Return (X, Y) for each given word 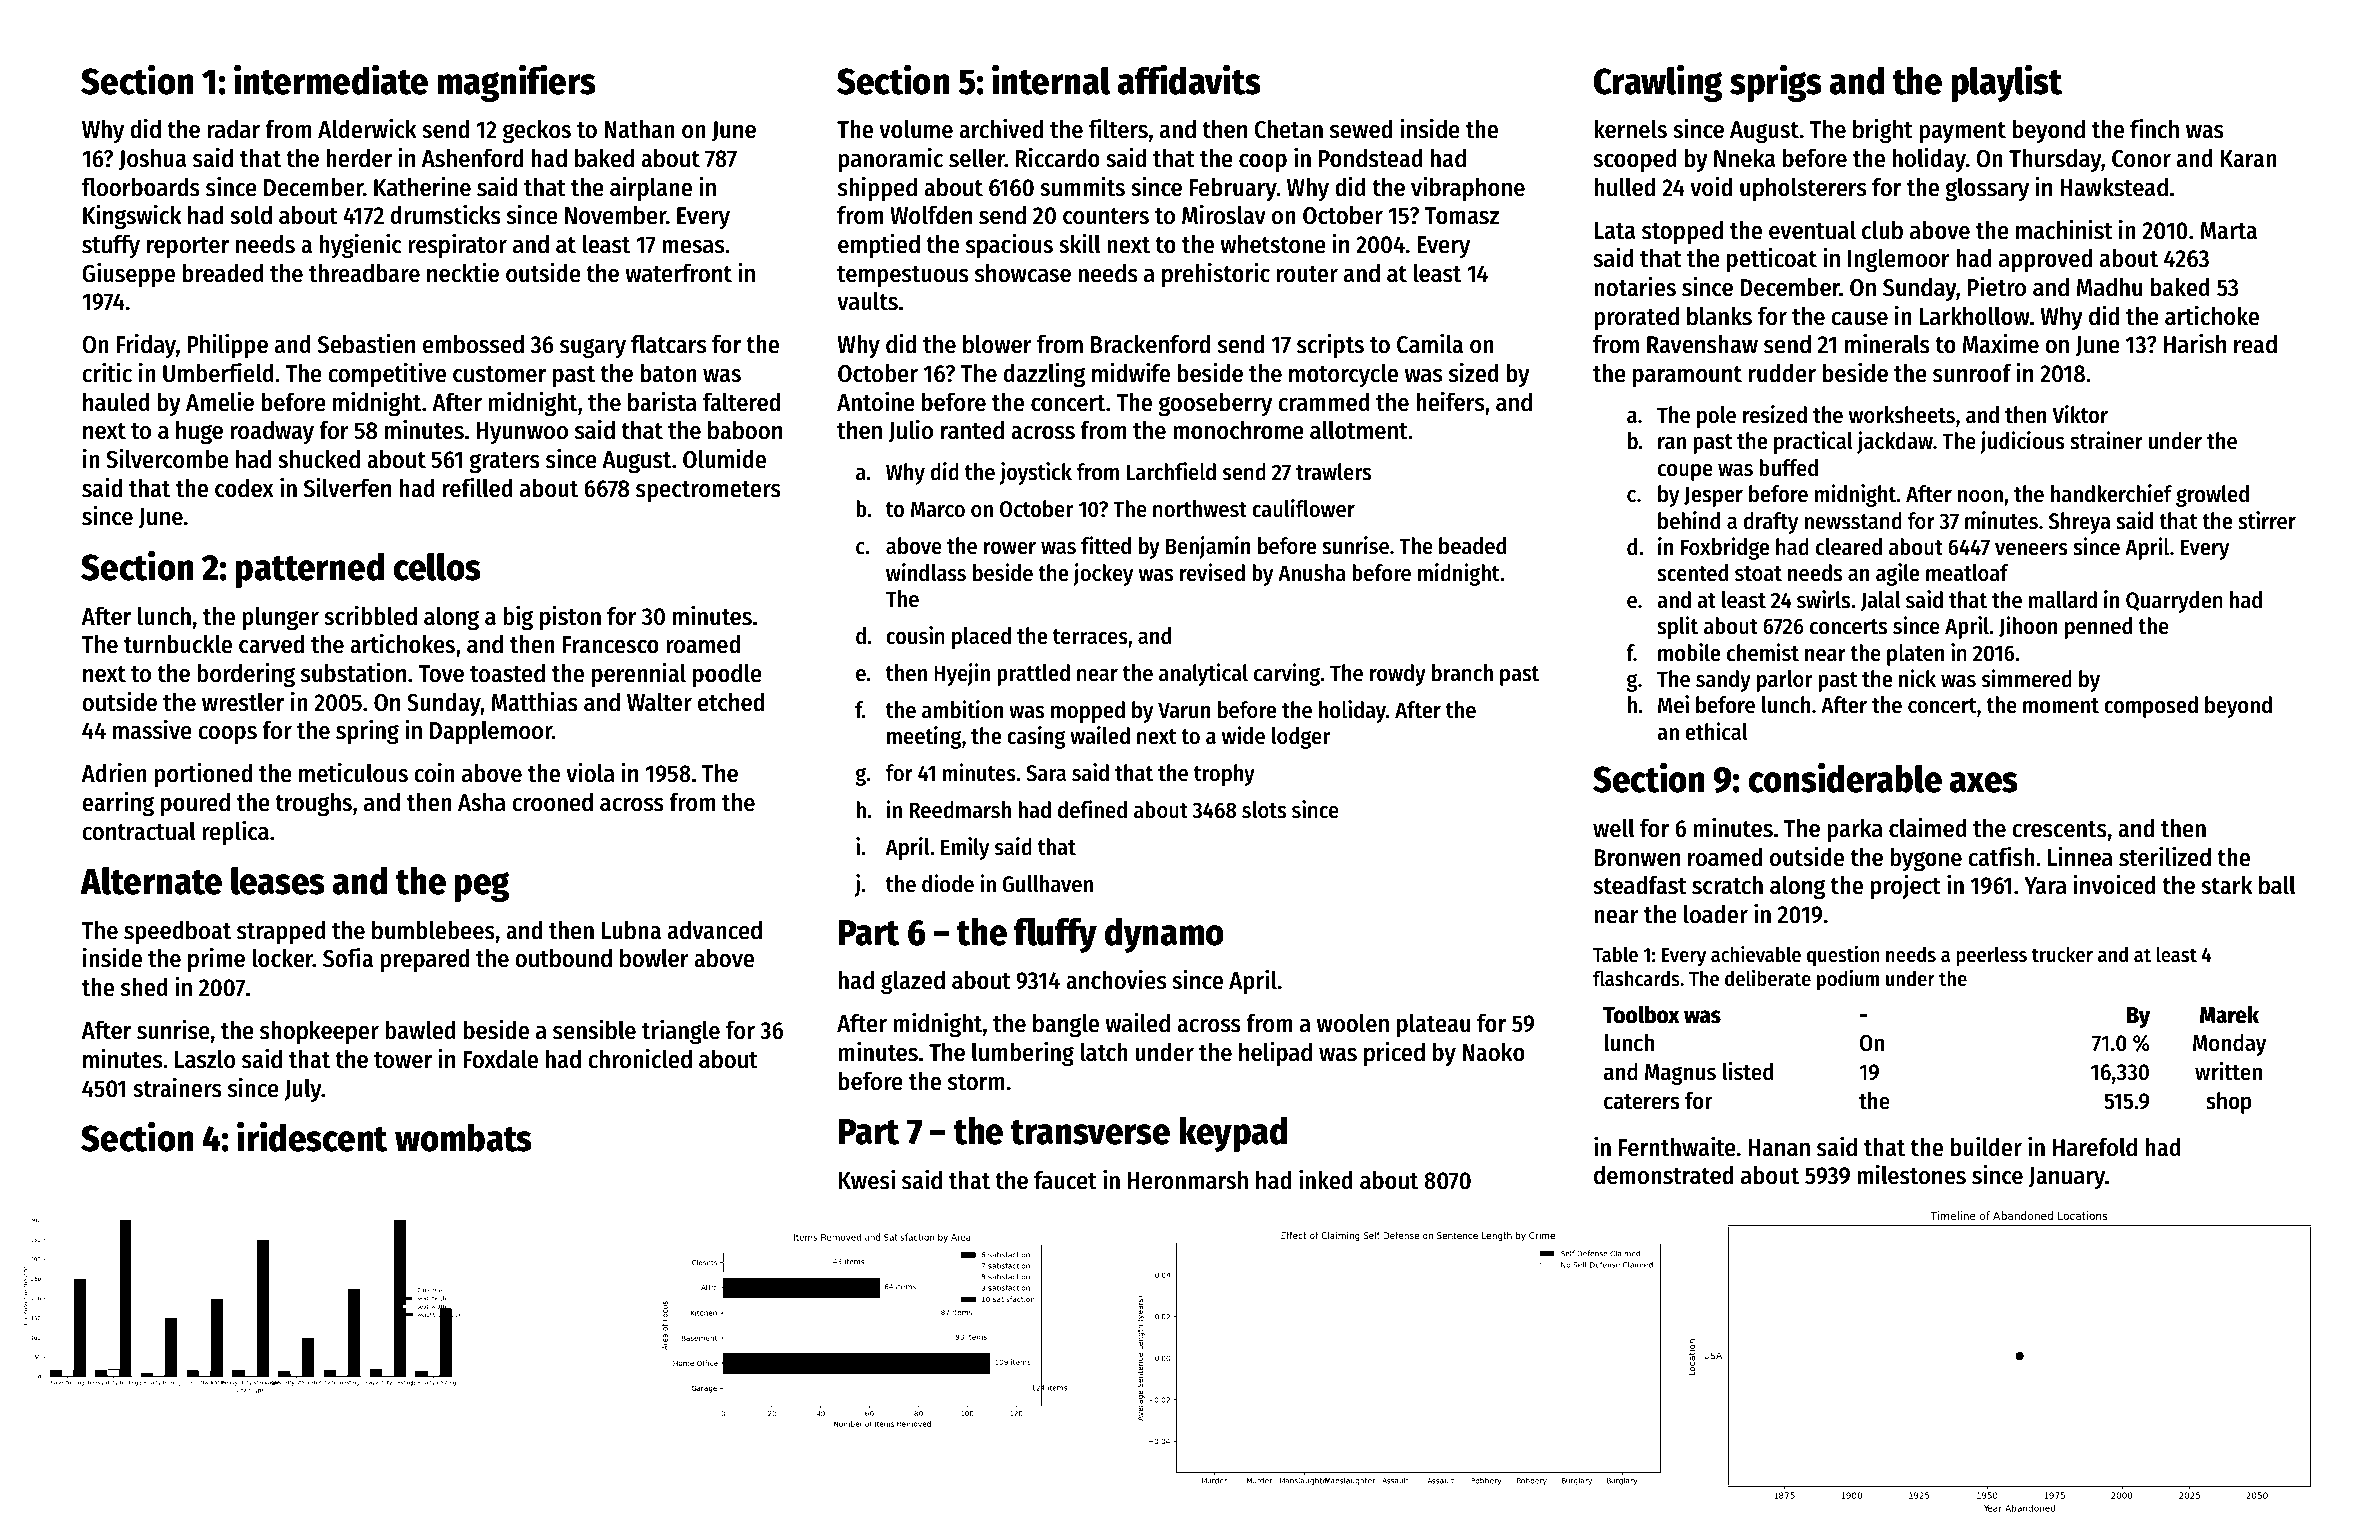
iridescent (312, 1136)
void (1711, 186)
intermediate (331, 79)
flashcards (1636, 978)
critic (107, 372)
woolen (1353, 1023)
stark (2226, 885)
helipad (1275, 1053)
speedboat (177, 932)
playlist (2006, 83)
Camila (1430, 343)
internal (1051, 79)
